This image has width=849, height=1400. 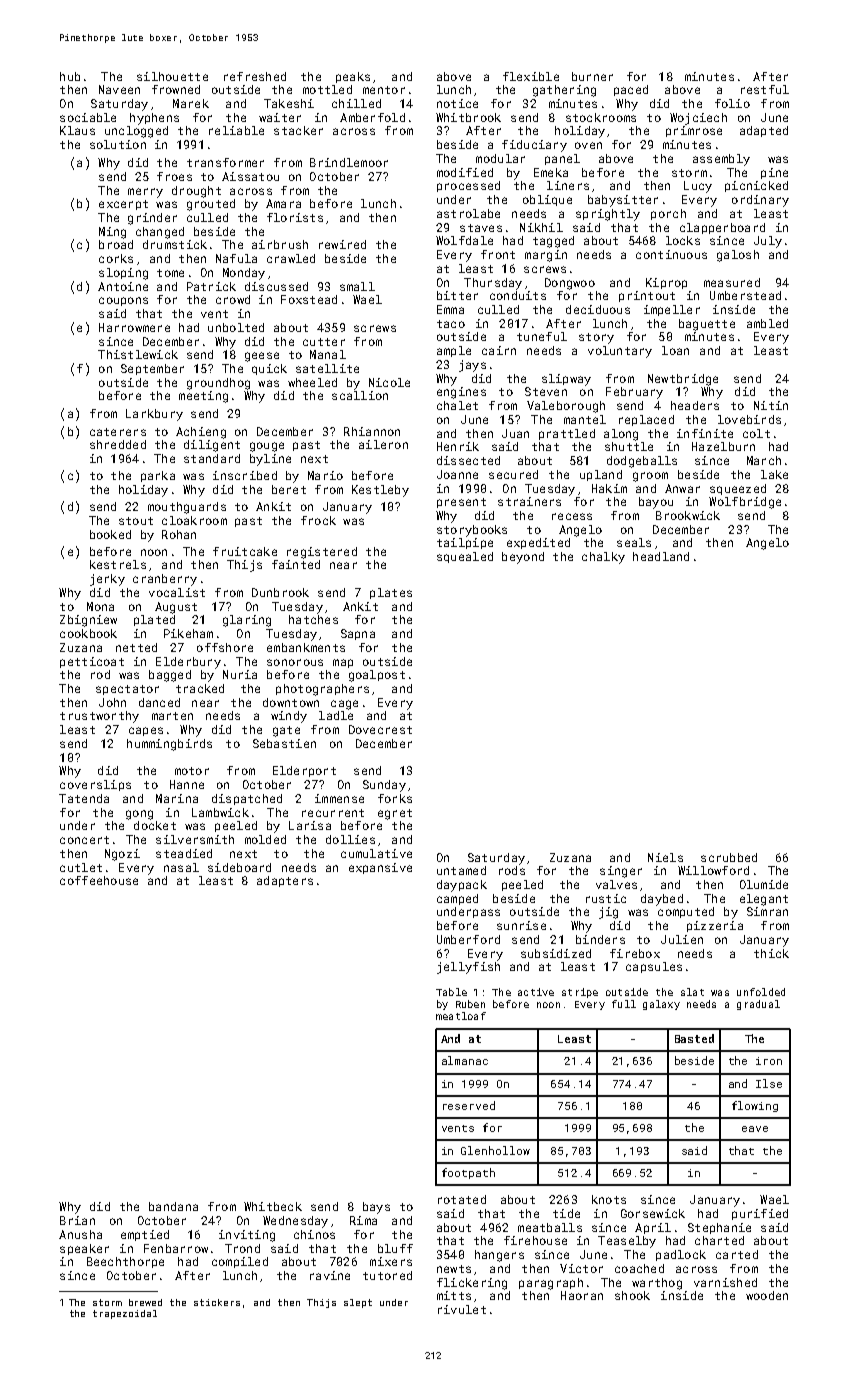 What do you see at coordinates (745, 503) in the image?
I see `Wolfbridge` at bounding box center [745, 503].
